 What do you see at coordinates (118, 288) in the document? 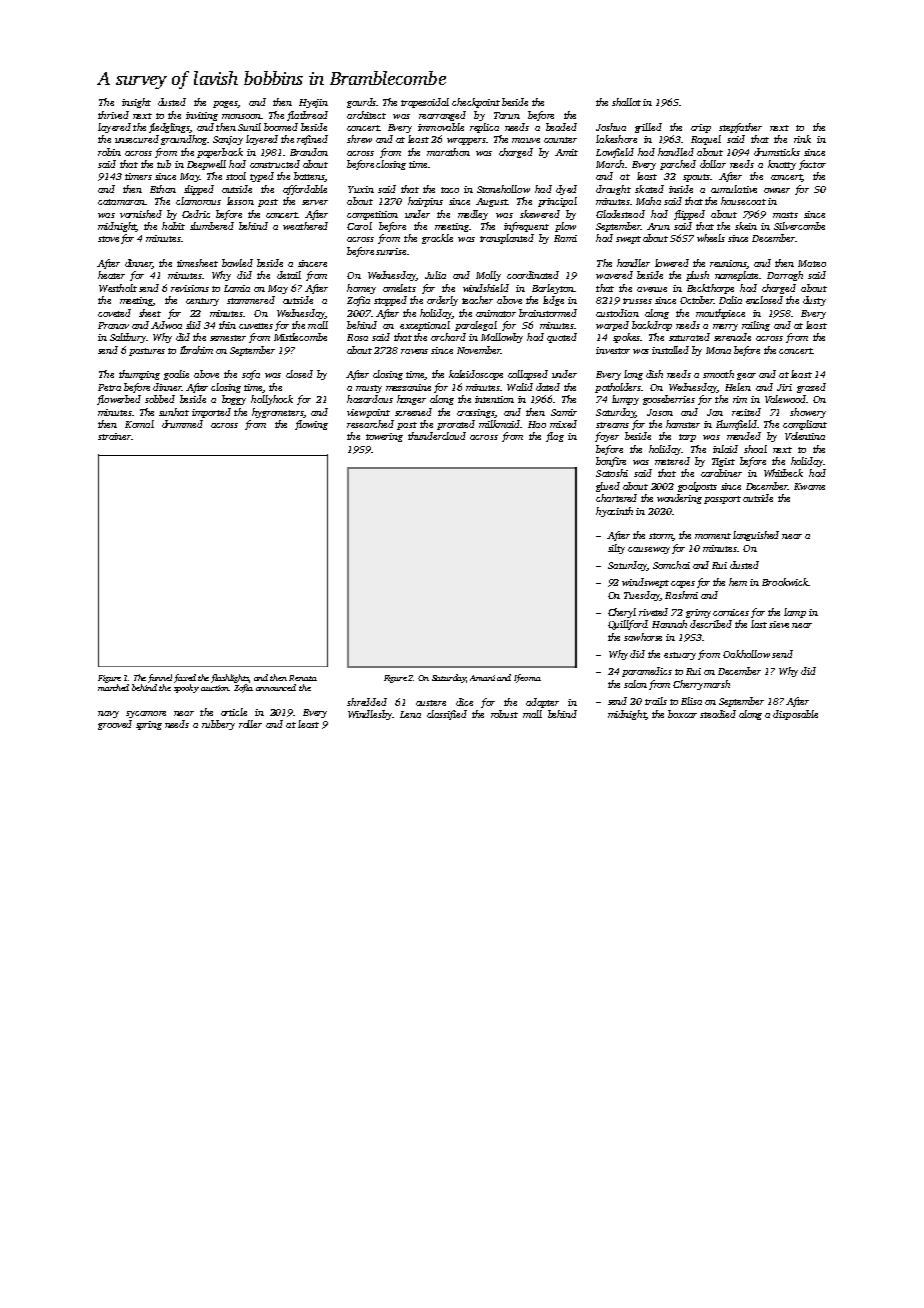
I see `Westholt` at bounding box center [118, 288].
